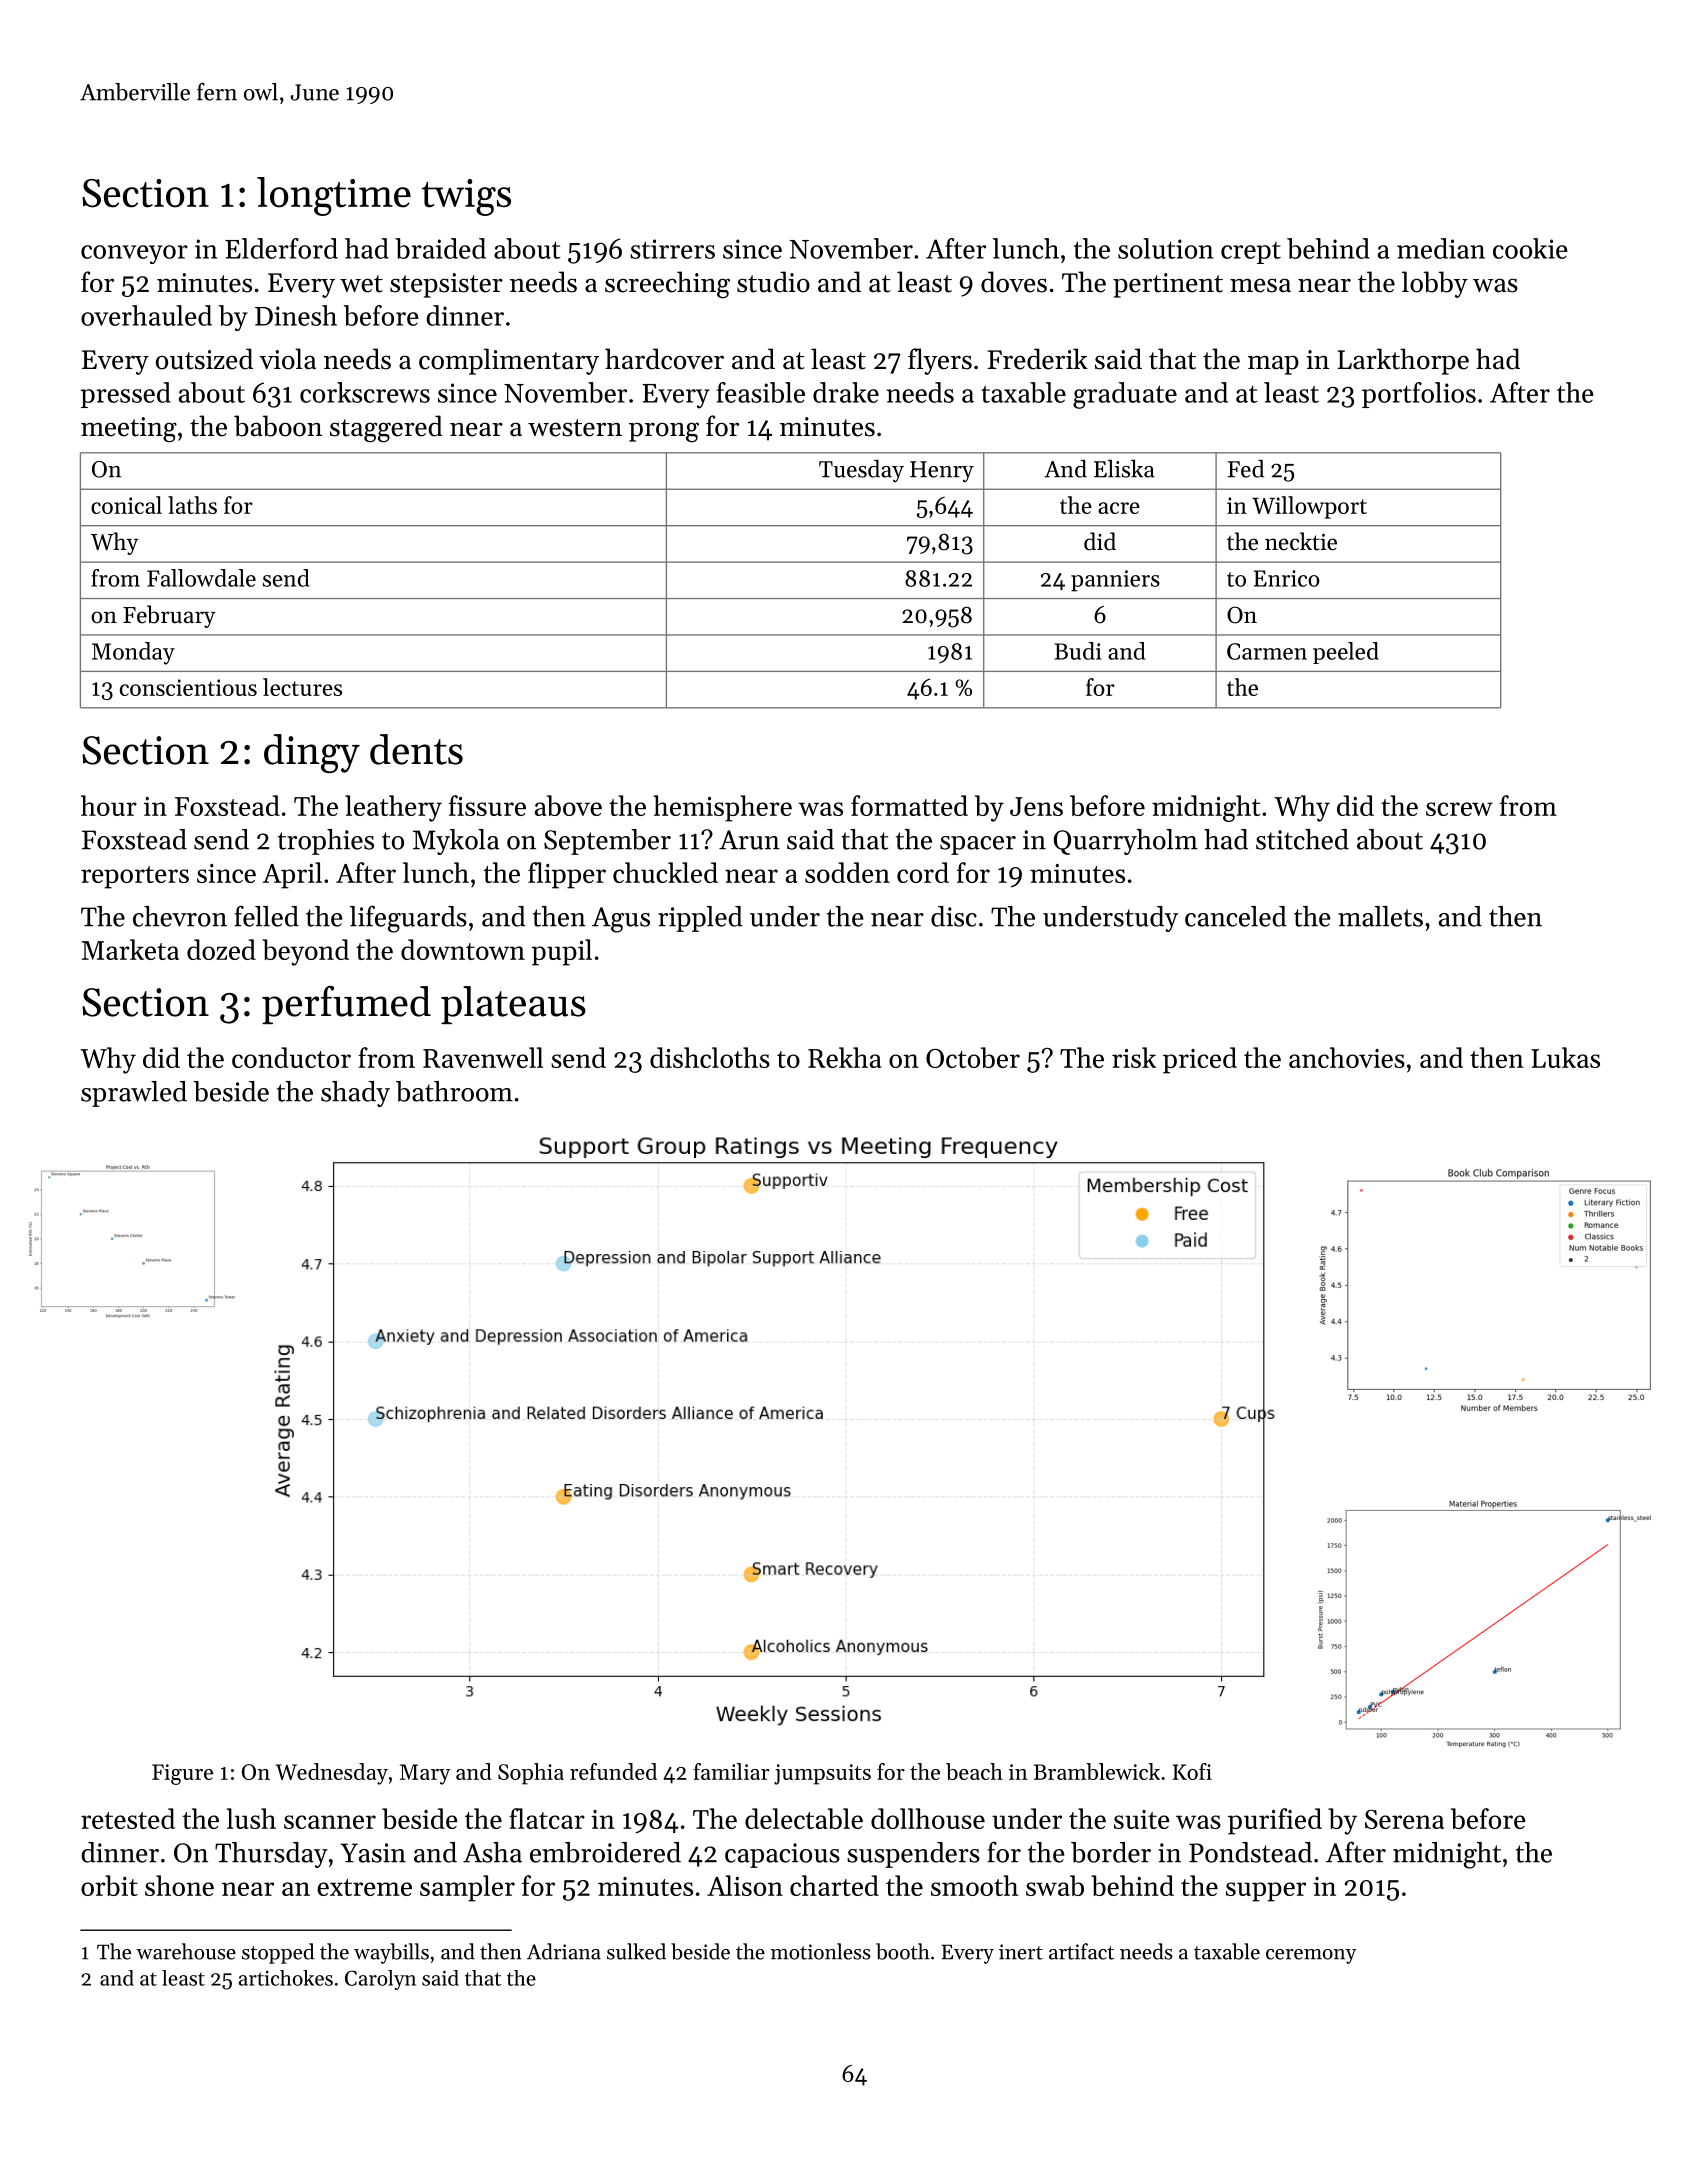 The image size is (1683, 2178). Describe the element at coordinates (126, 505) in the image. I see `conical` at that location.
